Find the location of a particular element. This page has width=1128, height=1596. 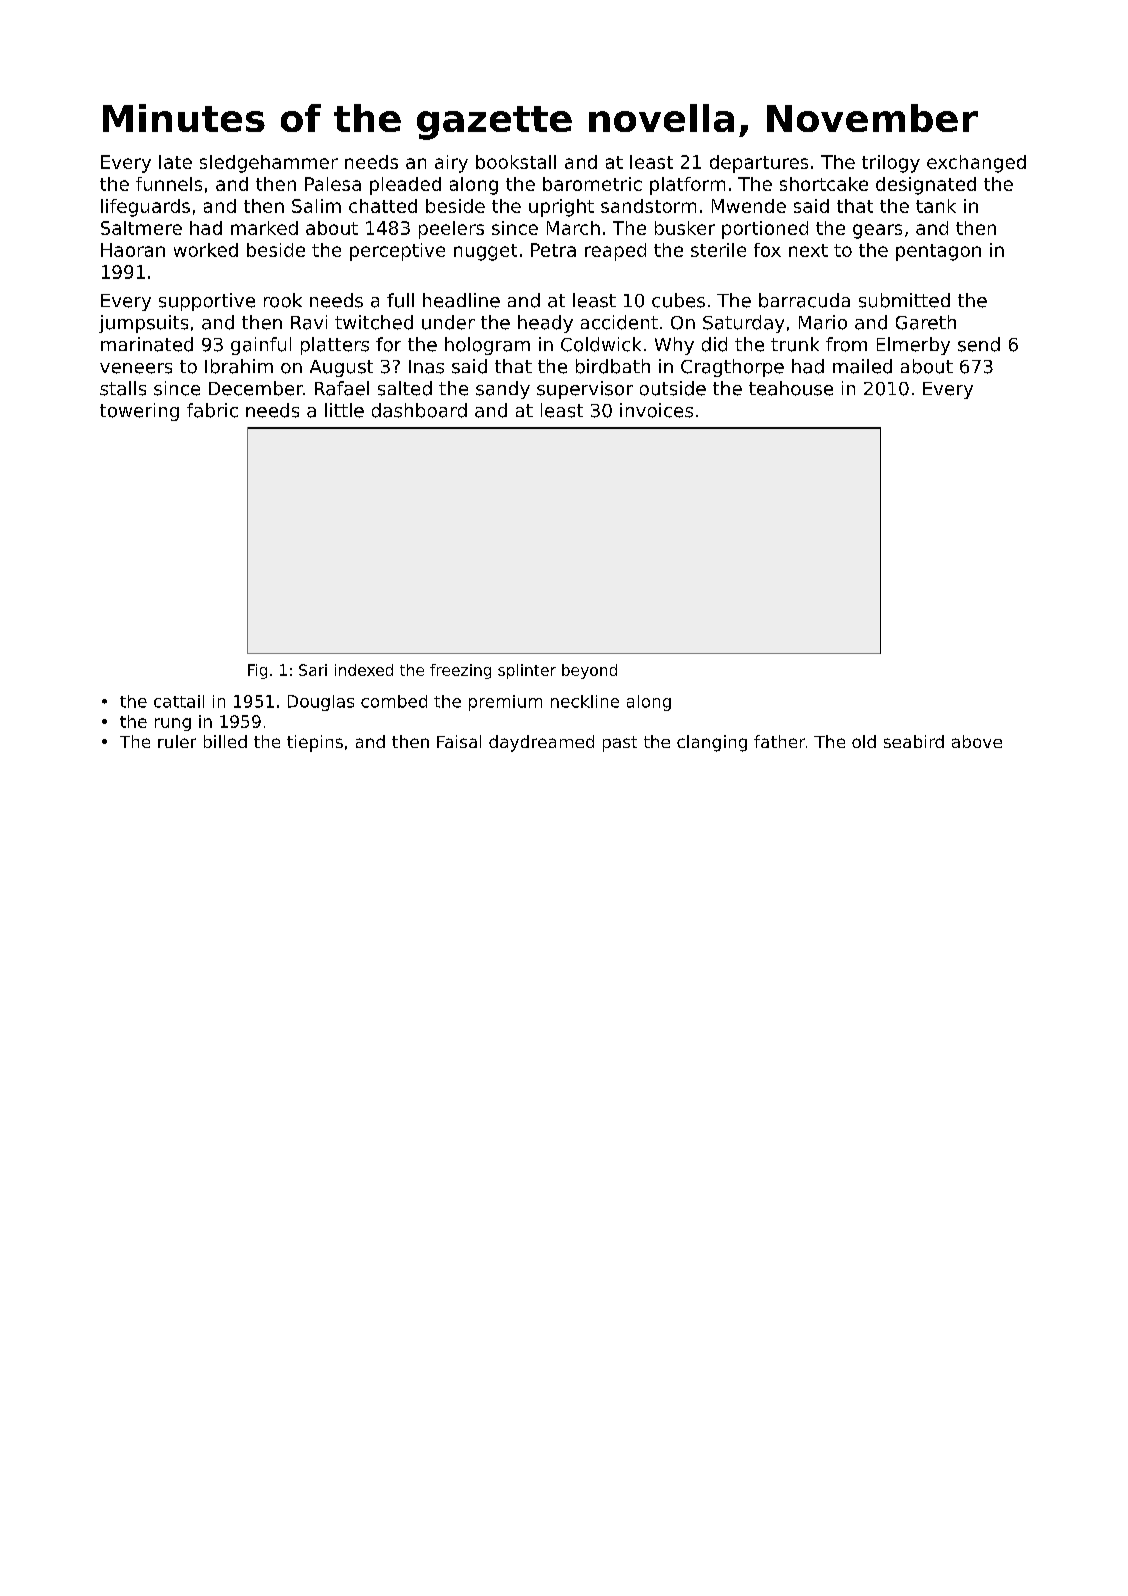

towering is located at coordinates (139, 412).
